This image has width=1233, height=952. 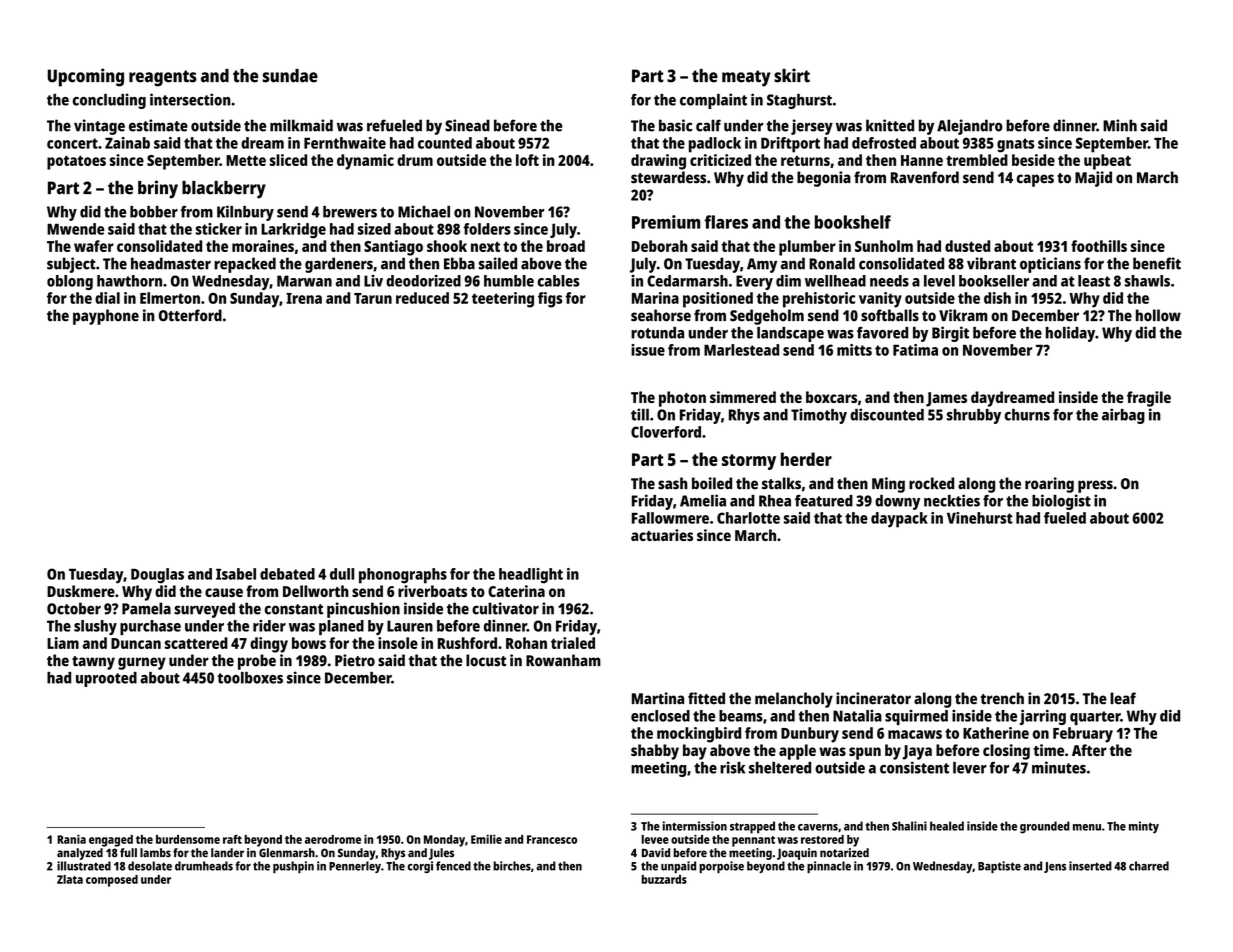 I want to click on loft, so click(x=527, y=160).
